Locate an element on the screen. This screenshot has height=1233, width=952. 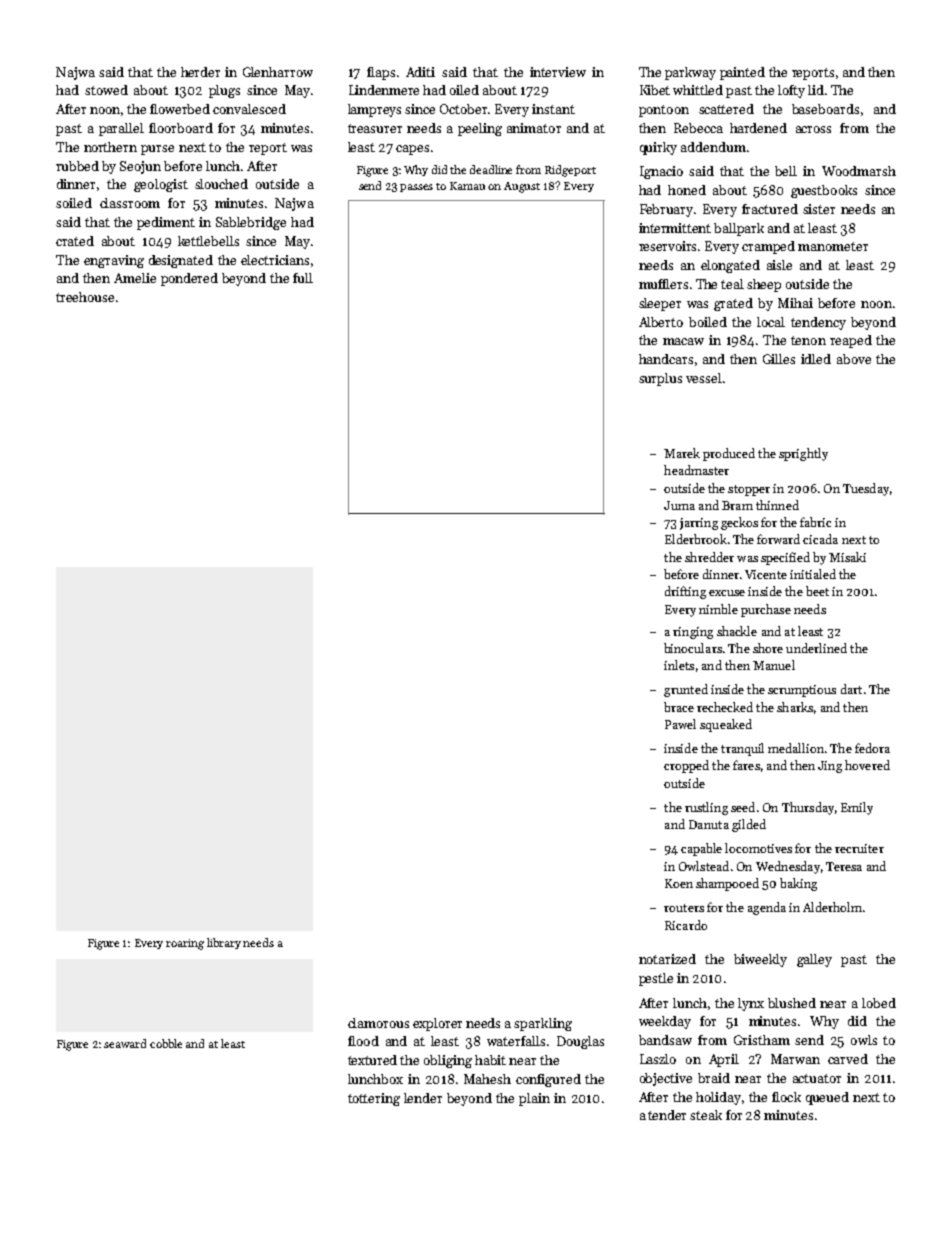
roaring is located at coordinates (185, 944).
